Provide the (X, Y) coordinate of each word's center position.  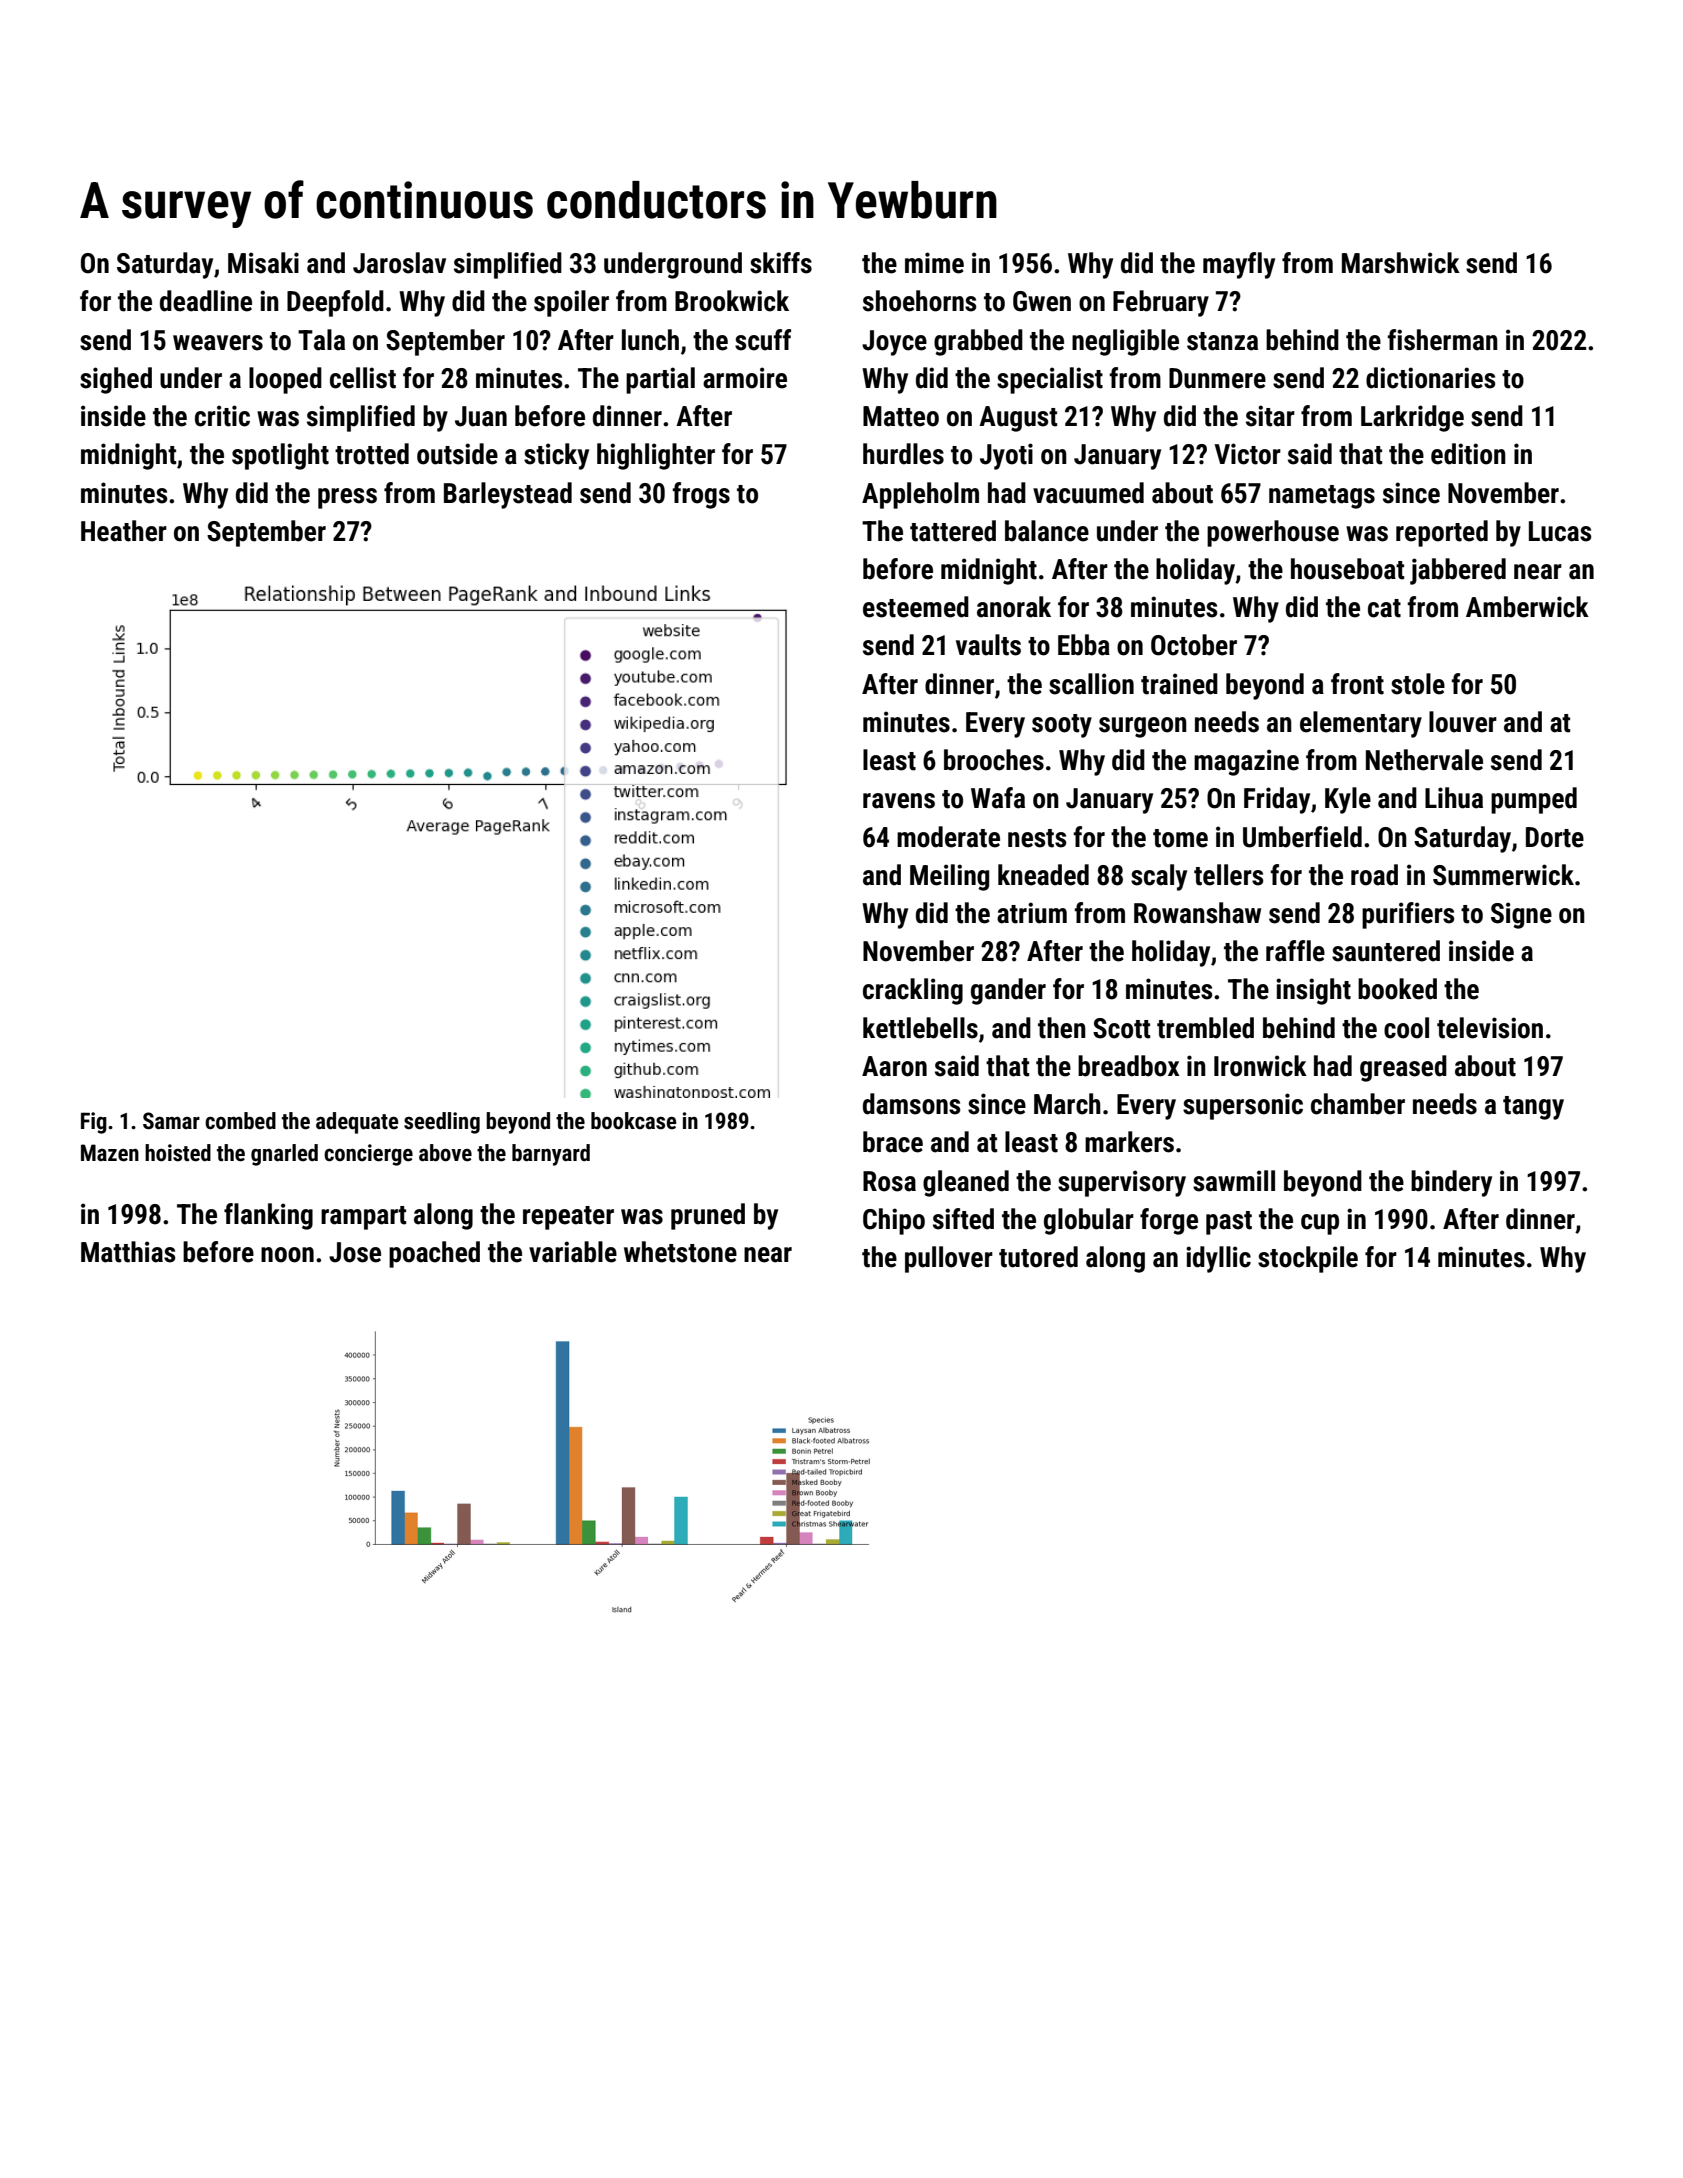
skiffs (781, 263)
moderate (948, 837)
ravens (899, 801)
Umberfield (1302, 837)
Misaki (263, 263)
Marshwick (1401, 263)
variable (573, 1252)
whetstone (680, 1252)
